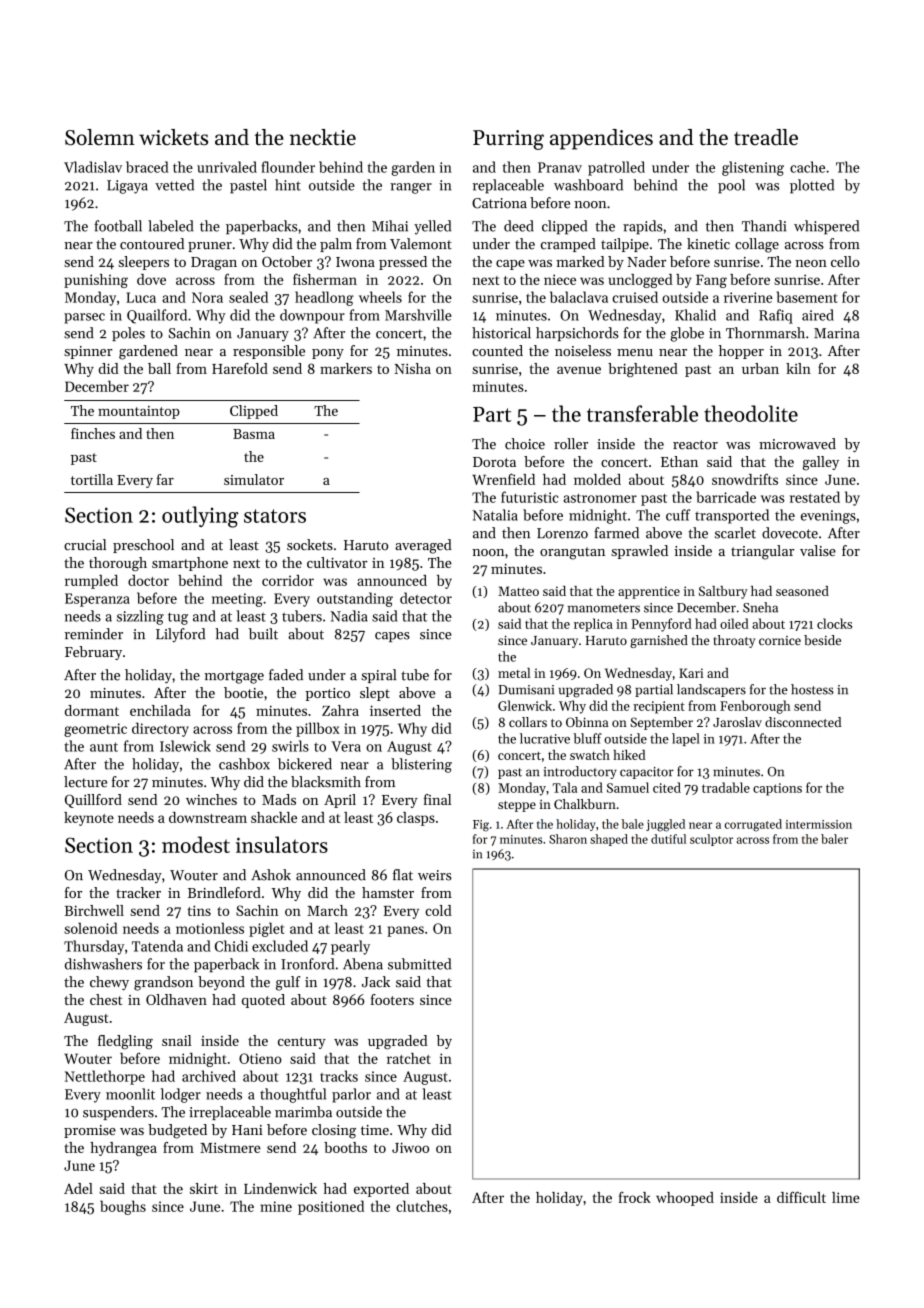 Image resolution: width=924 pixels, height=1308 pixels. What do you see at coordinates (204, 1188) in the page?
I see `skirt` at bounding box center [204, 1188].
